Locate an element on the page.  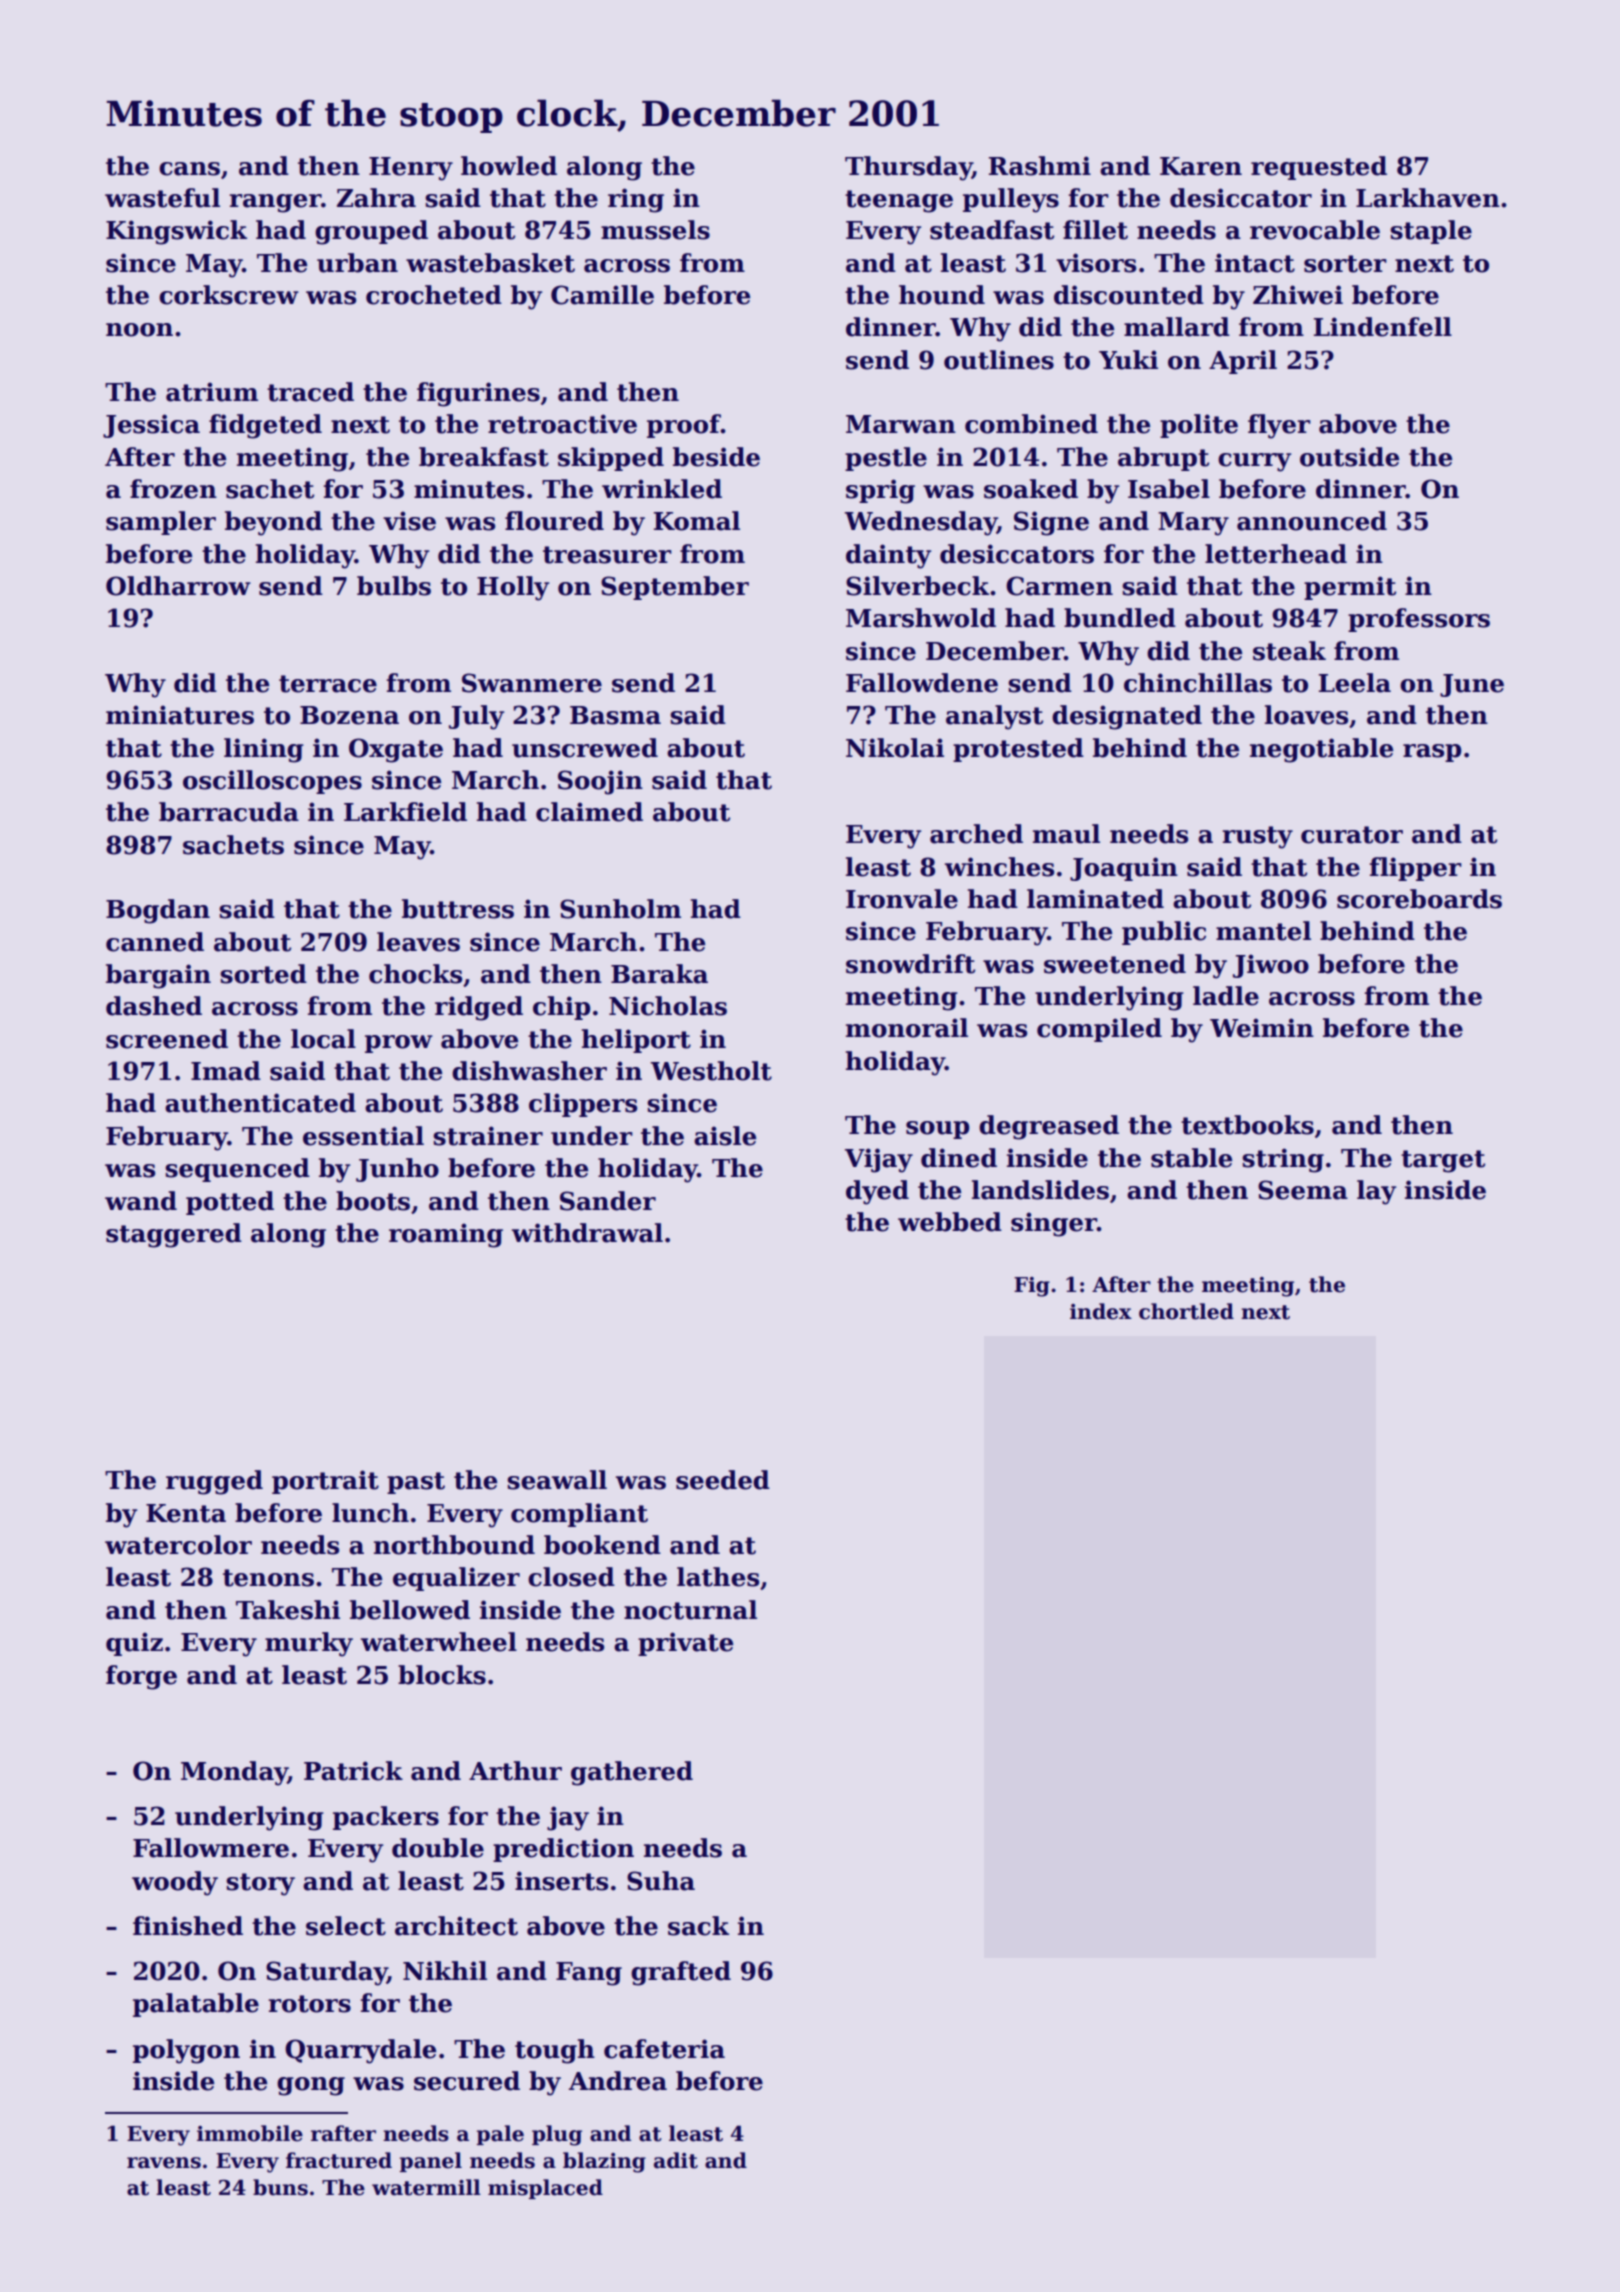
urban is located at coordinates (357, 263).
